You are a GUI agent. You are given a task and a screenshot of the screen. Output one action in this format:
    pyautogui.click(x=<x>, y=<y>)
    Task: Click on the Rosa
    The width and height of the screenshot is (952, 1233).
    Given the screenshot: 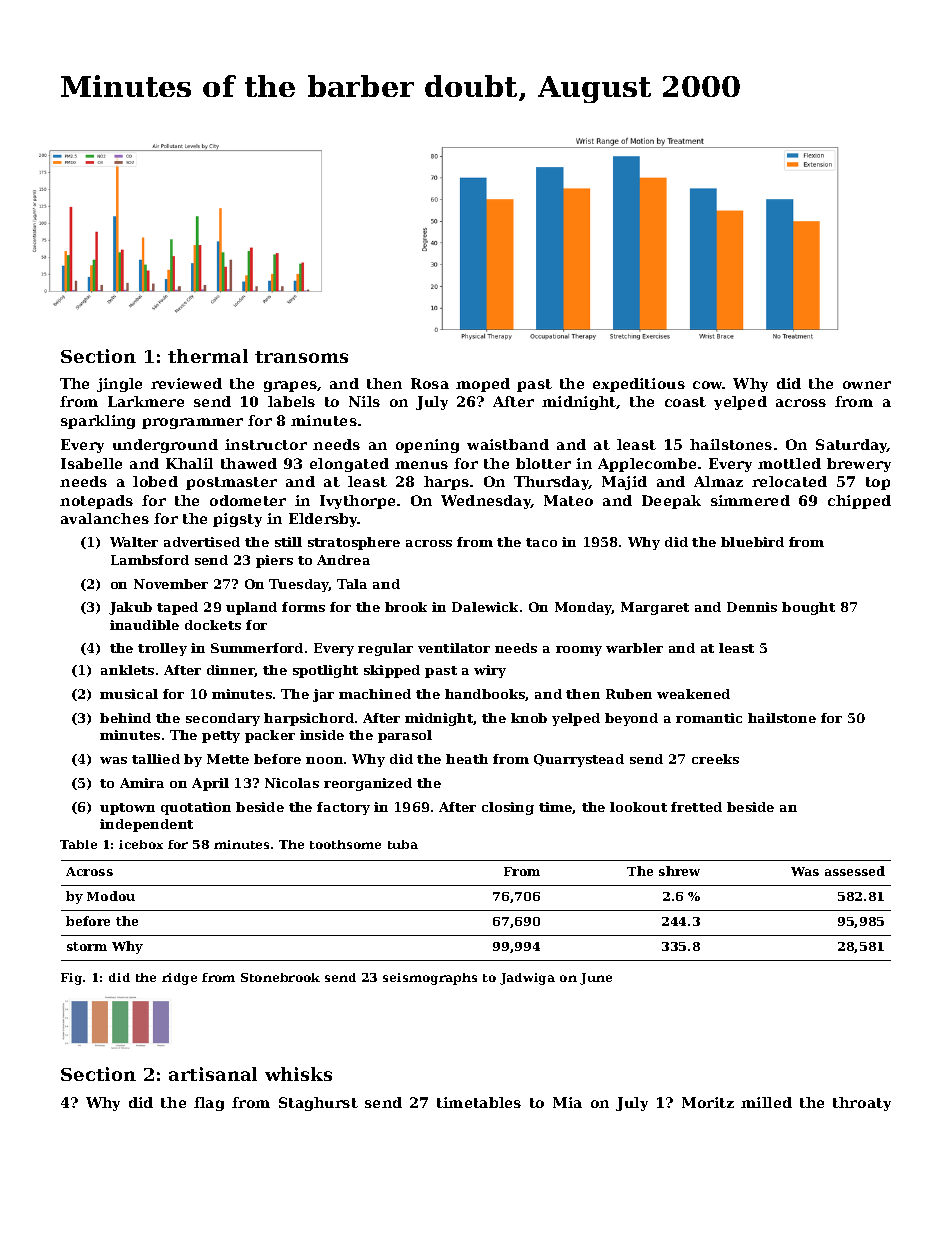 What is the action you would take?
    pyautogui.click(x=430, y=383)
